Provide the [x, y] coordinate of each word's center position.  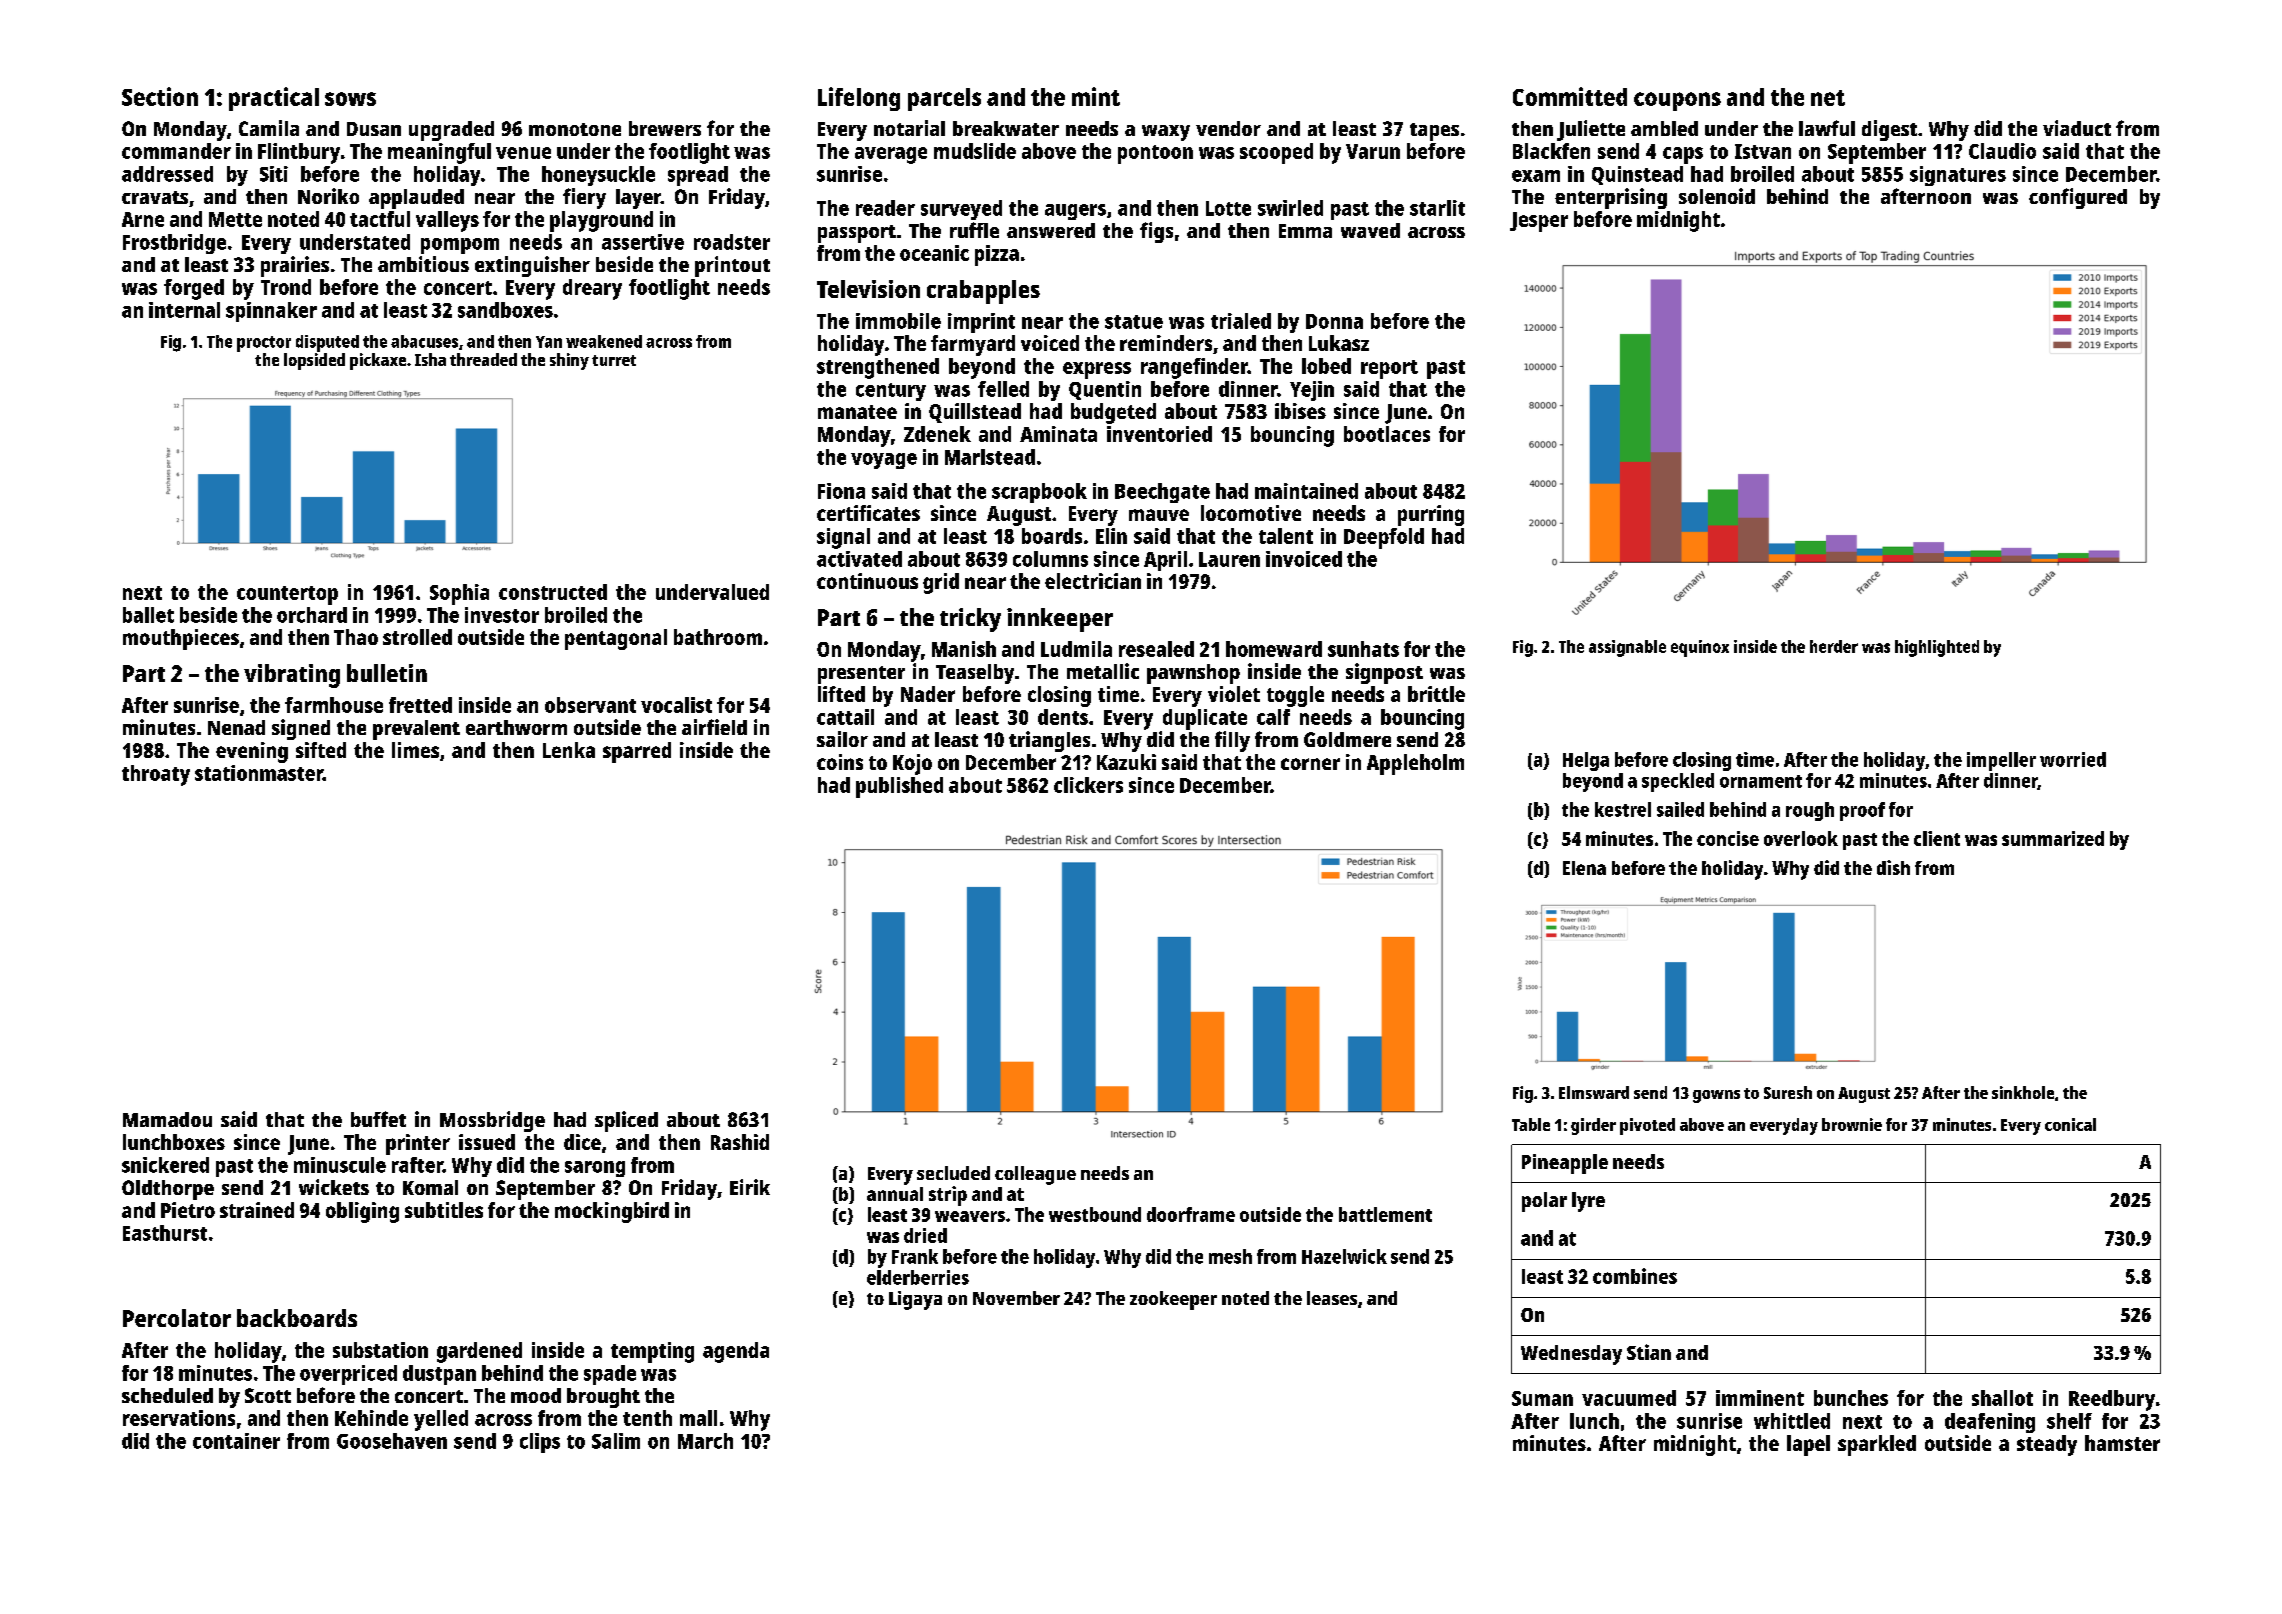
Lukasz [1339, 343]
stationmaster [259, 773]
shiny [569, 361]
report [1389, 369]
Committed [1570, 96]
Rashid [740, 1142]
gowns [1716, 1096]
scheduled [167, 1395]
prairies [295, 266]
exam [1536, 176]
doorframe [1191, 1214]
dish [1893, 867]
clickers [1088, 785]
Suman [1542, 1398]
